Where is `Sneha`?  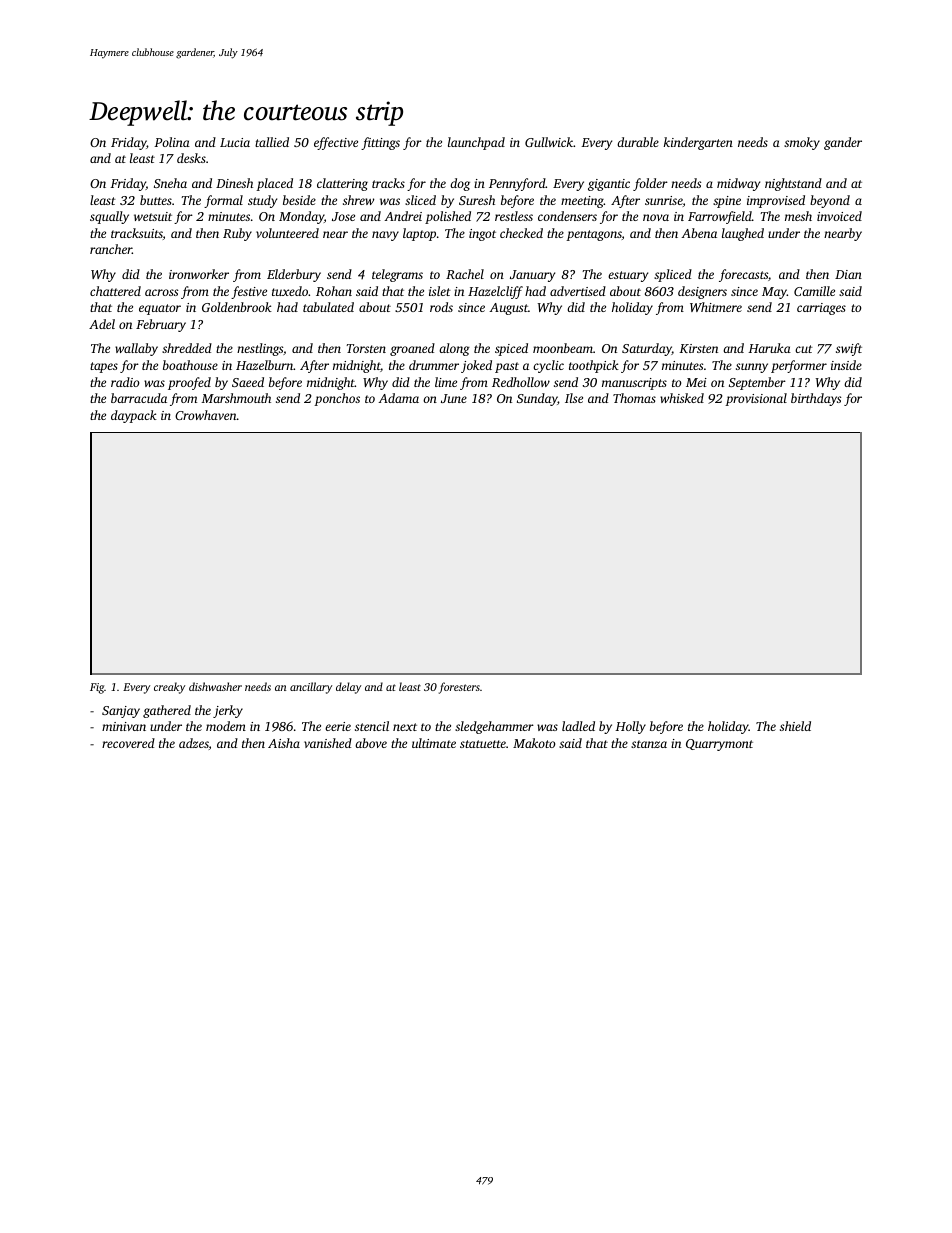 Sneha is located at coordinates (170, 183).
